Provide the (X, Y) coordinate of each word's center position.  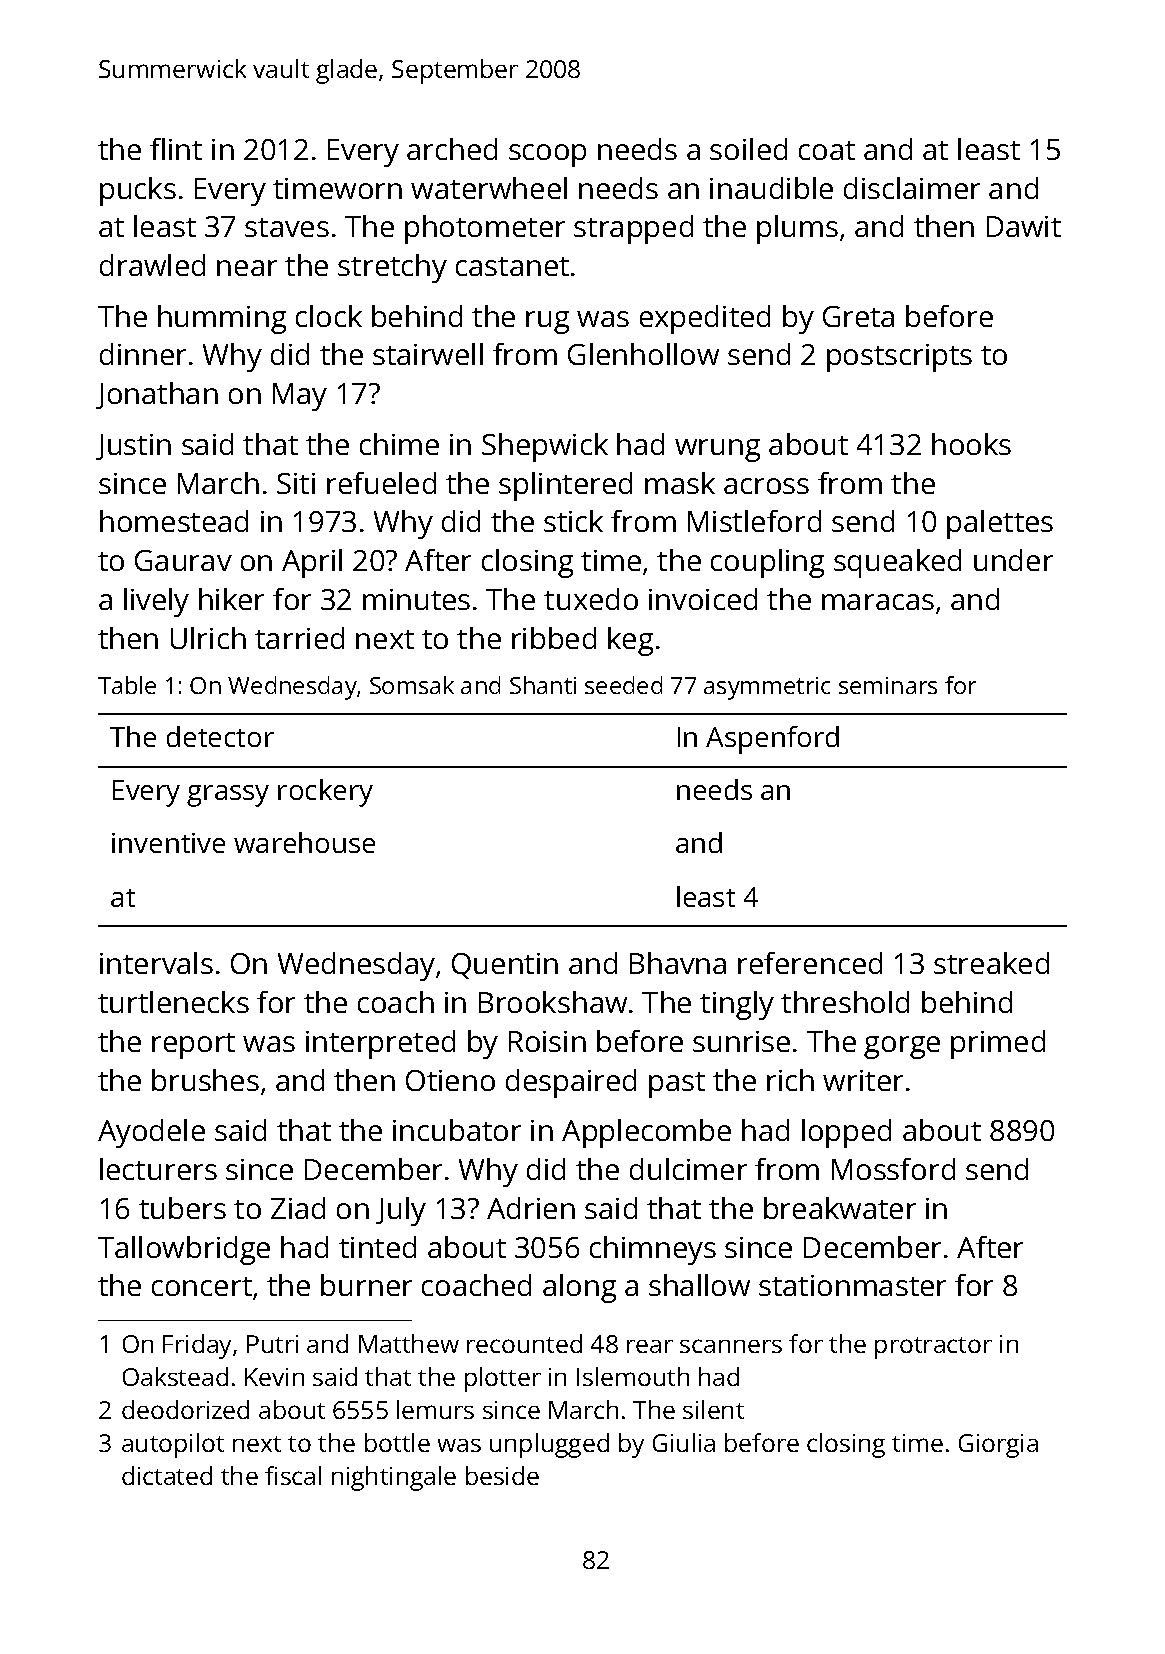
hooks (971, 444)
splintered (565, 486)
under (1013, 560)
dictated (167, 1475)
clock (329, 316)
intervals (156, 963)
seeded (623, 685)
